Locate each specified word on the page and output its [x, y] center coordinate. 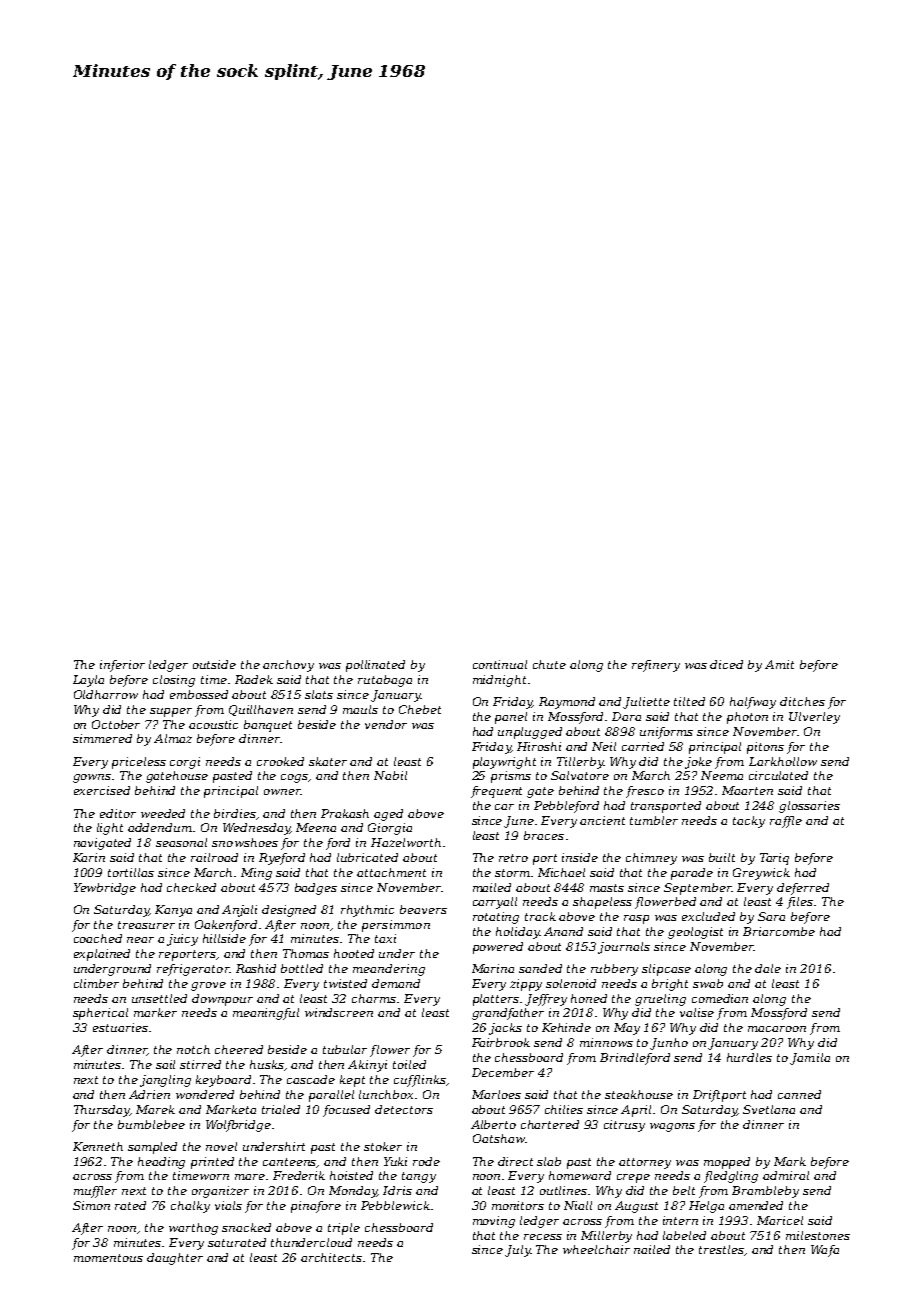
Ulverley [814, 718]
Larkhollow [783, 761]
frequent [496, 792]
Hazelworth [406, 842]
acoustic [213, 724]
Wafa [825, 1251]
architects [331, 1257]
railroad [214, 857]
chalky [190, 1207]
